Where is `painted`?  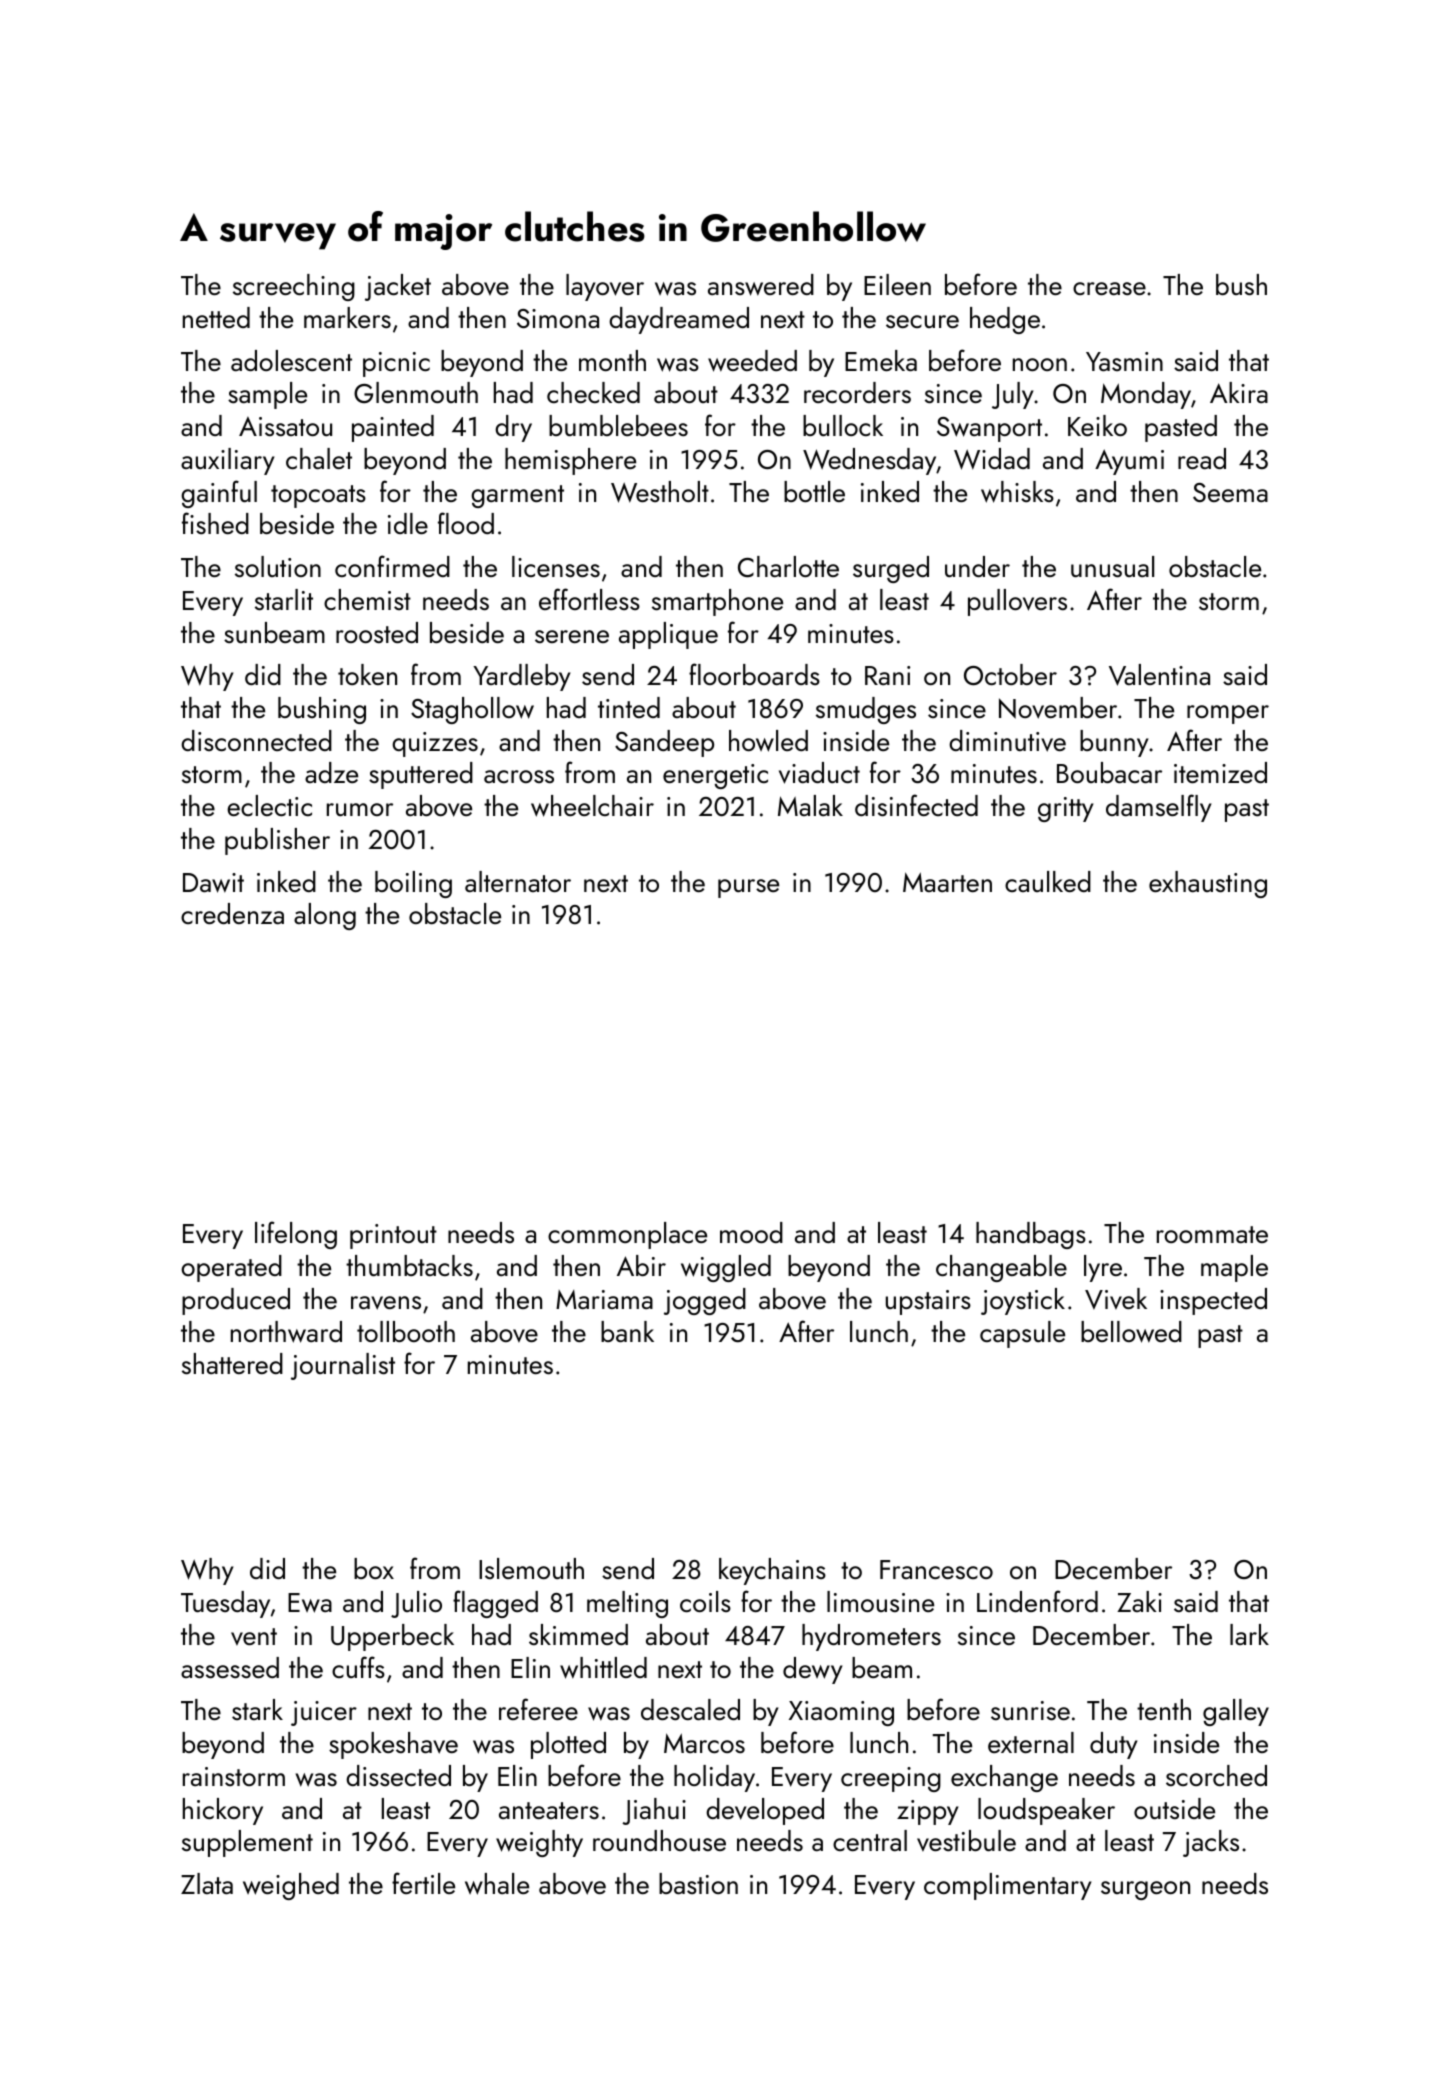
painted is located at coordinates (393, 428).
